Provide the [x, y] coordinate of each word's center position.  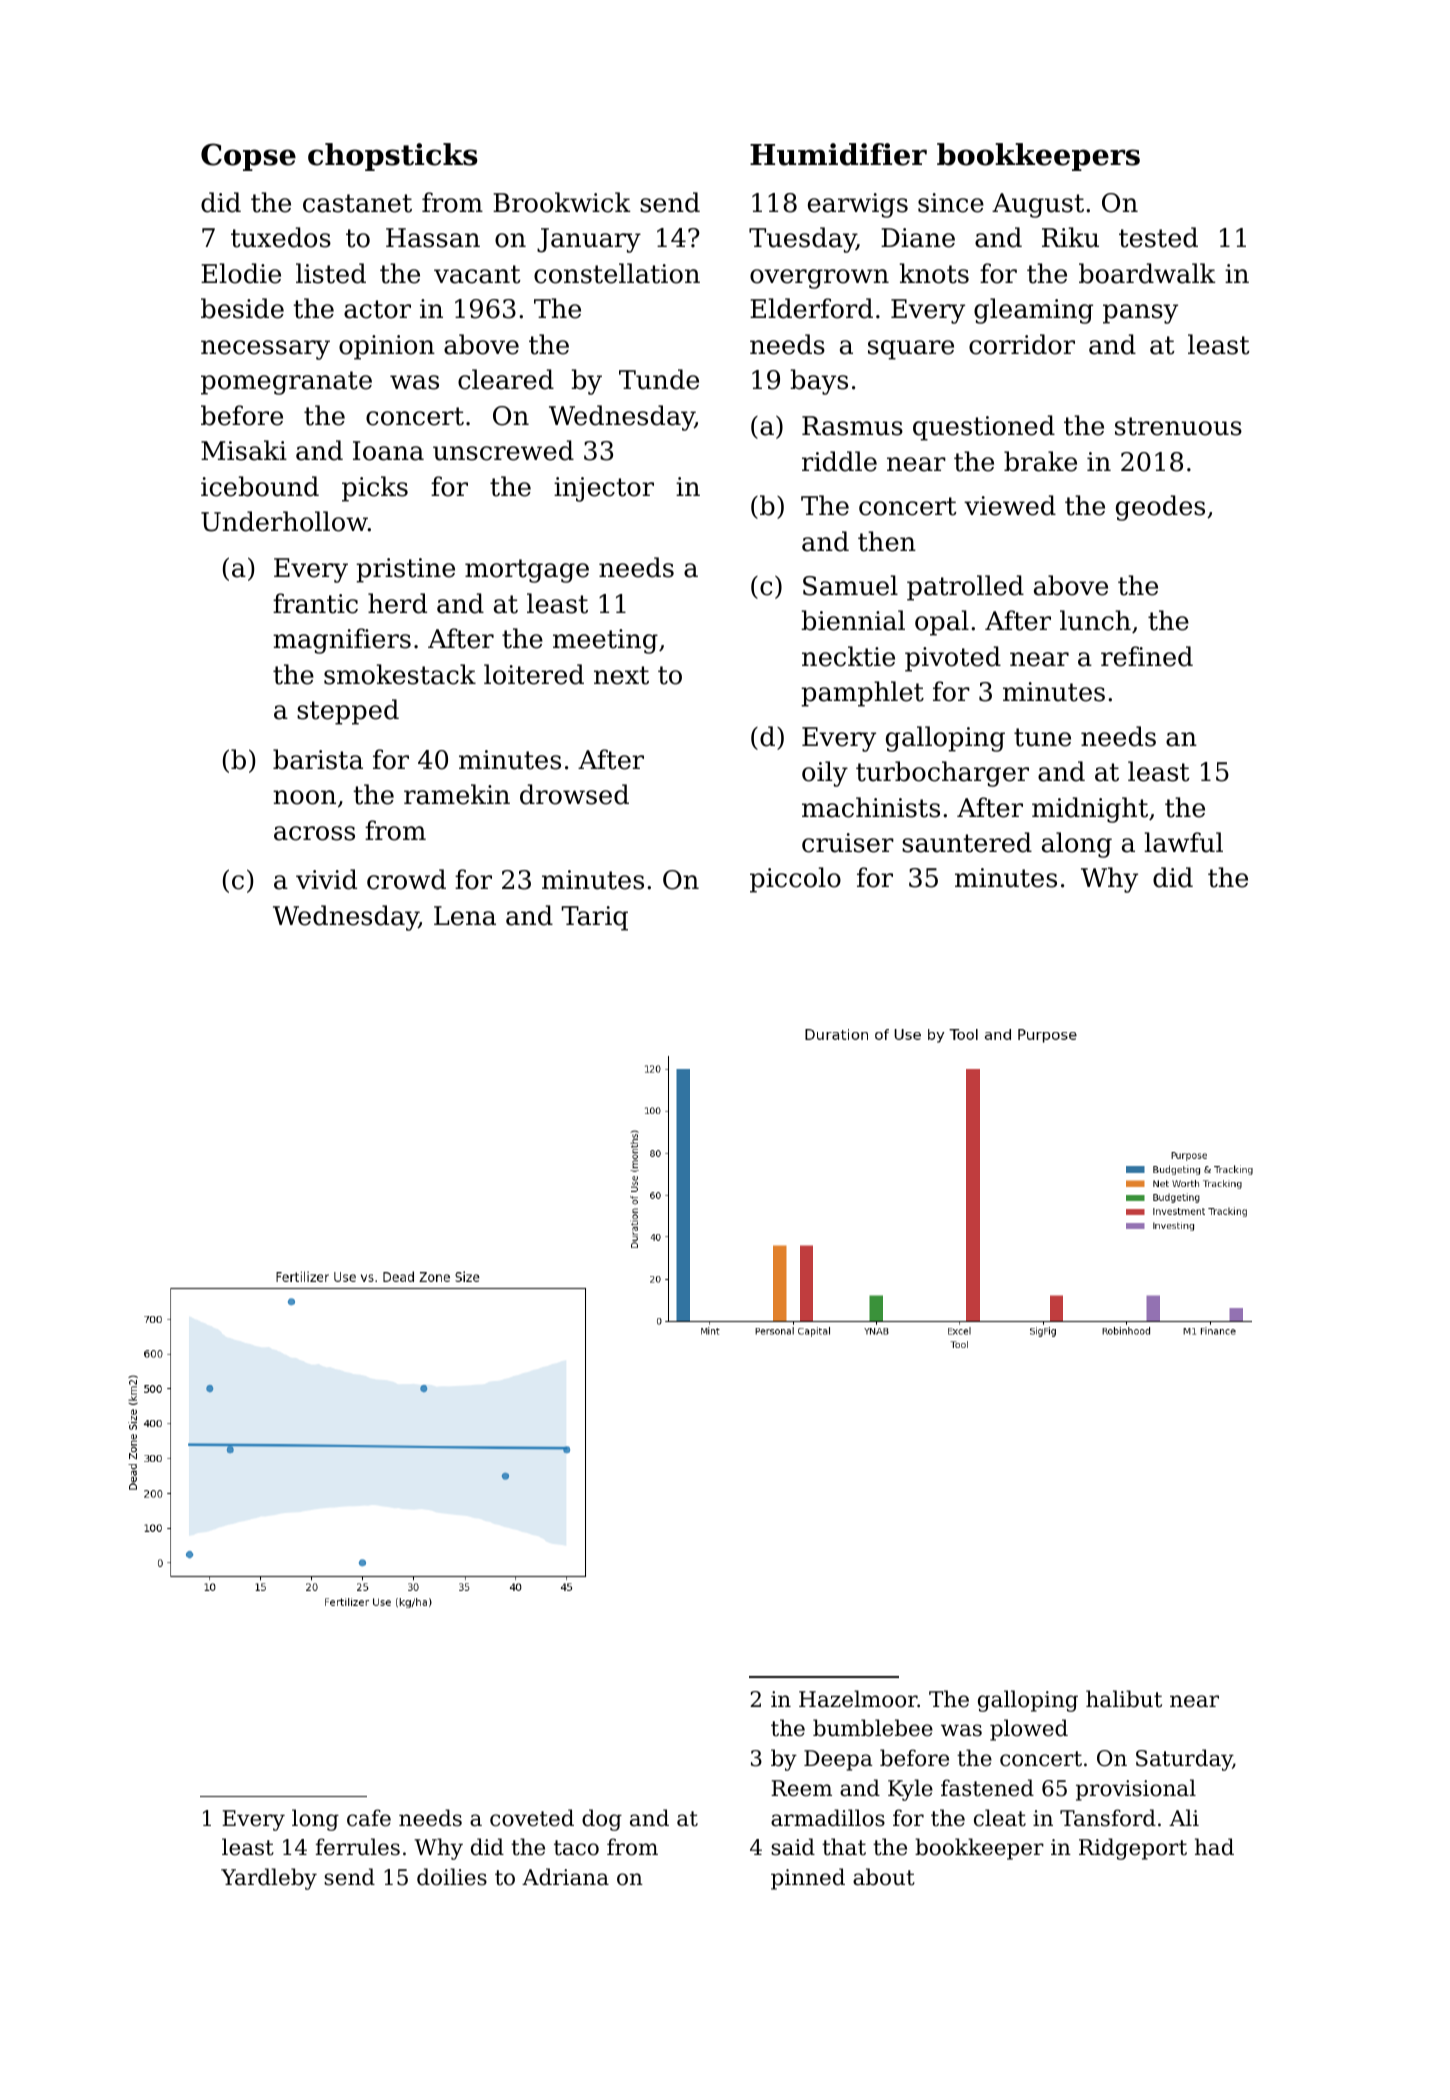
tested [1158, 237]
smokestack [400, 674]
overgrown [819, 279]
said [793, 1847]
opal [942, 623]
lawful [1183, 842]
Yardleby [269, 1879]
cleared [506, 379]
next [621, 675]
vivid [326, 879]
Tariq [594, 918]
